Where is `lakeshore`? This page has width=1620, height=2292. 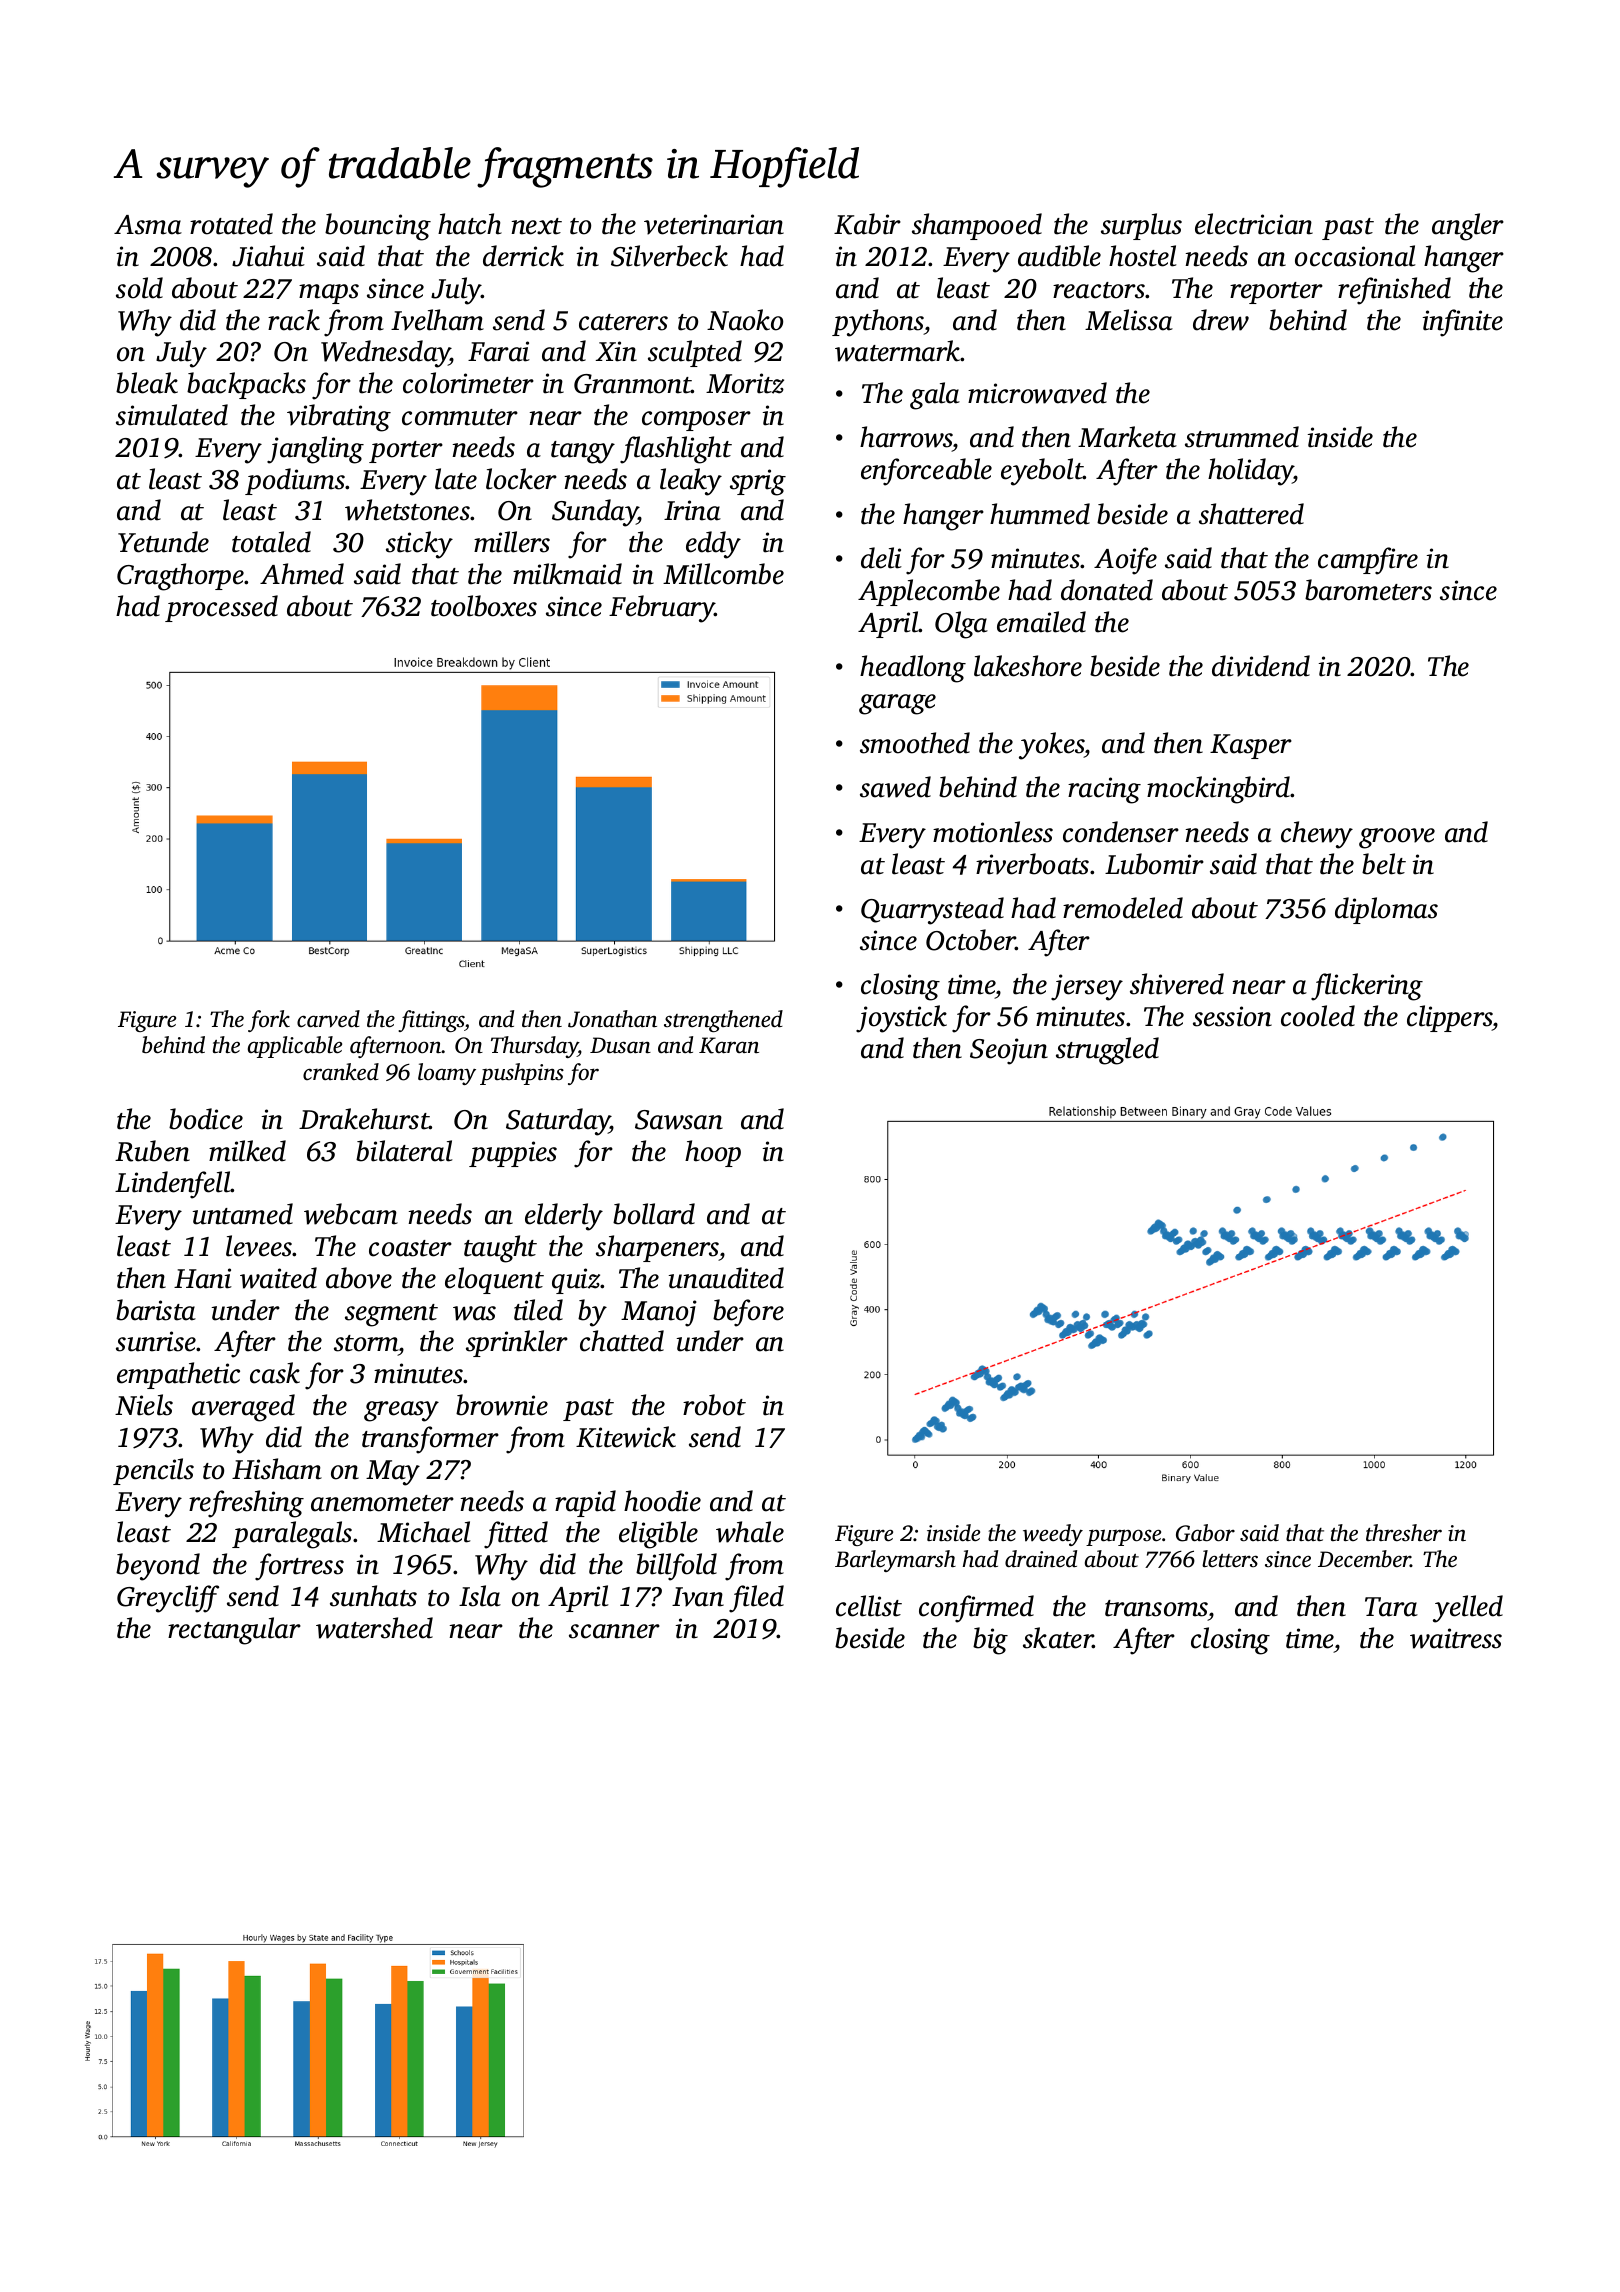
lakeshore is located at coordinates (1028, 666).
